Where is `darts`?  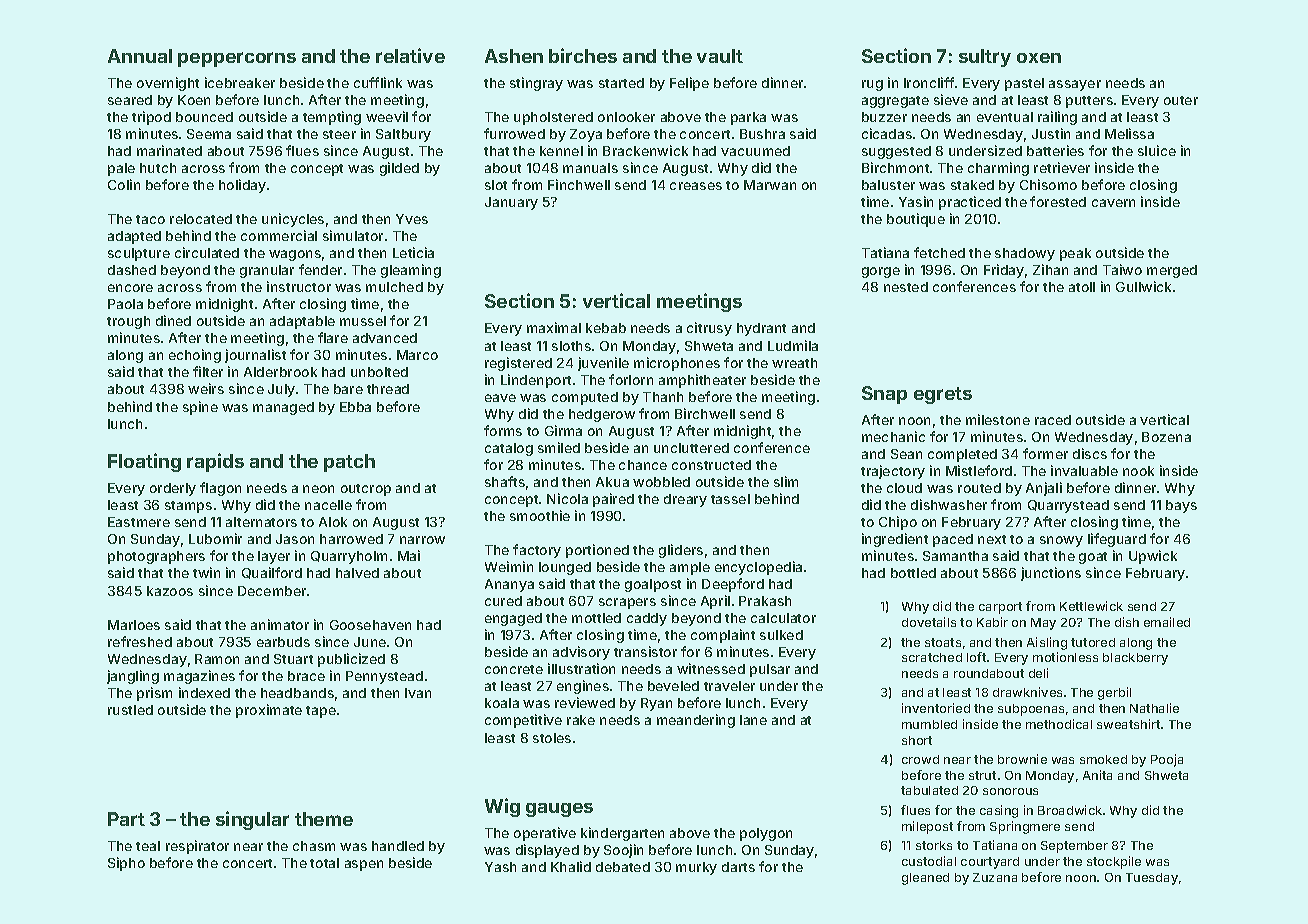
darts is located at coordinates (738, 867).
